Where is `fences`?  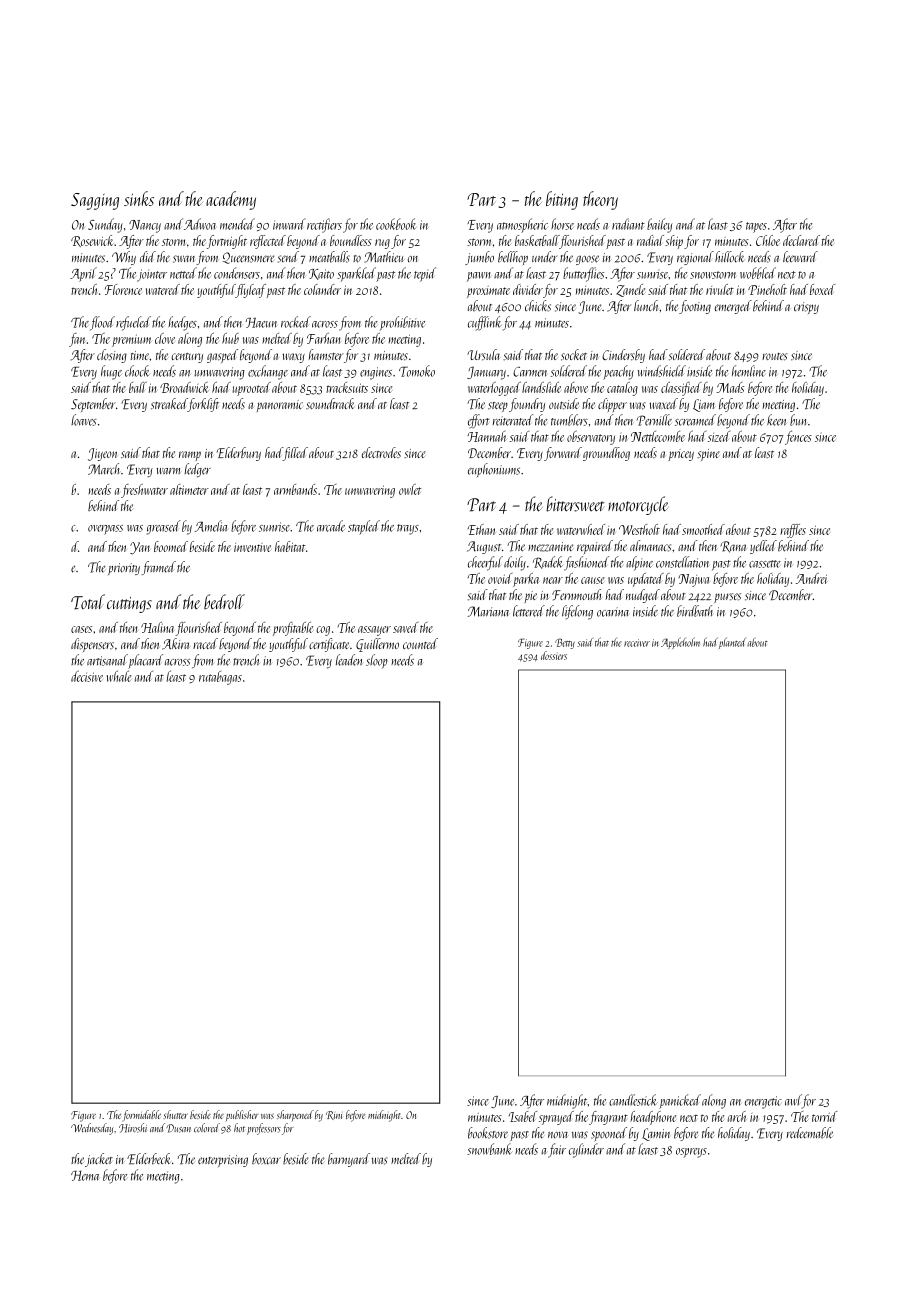
fences is located at coordinates (798, 437).
